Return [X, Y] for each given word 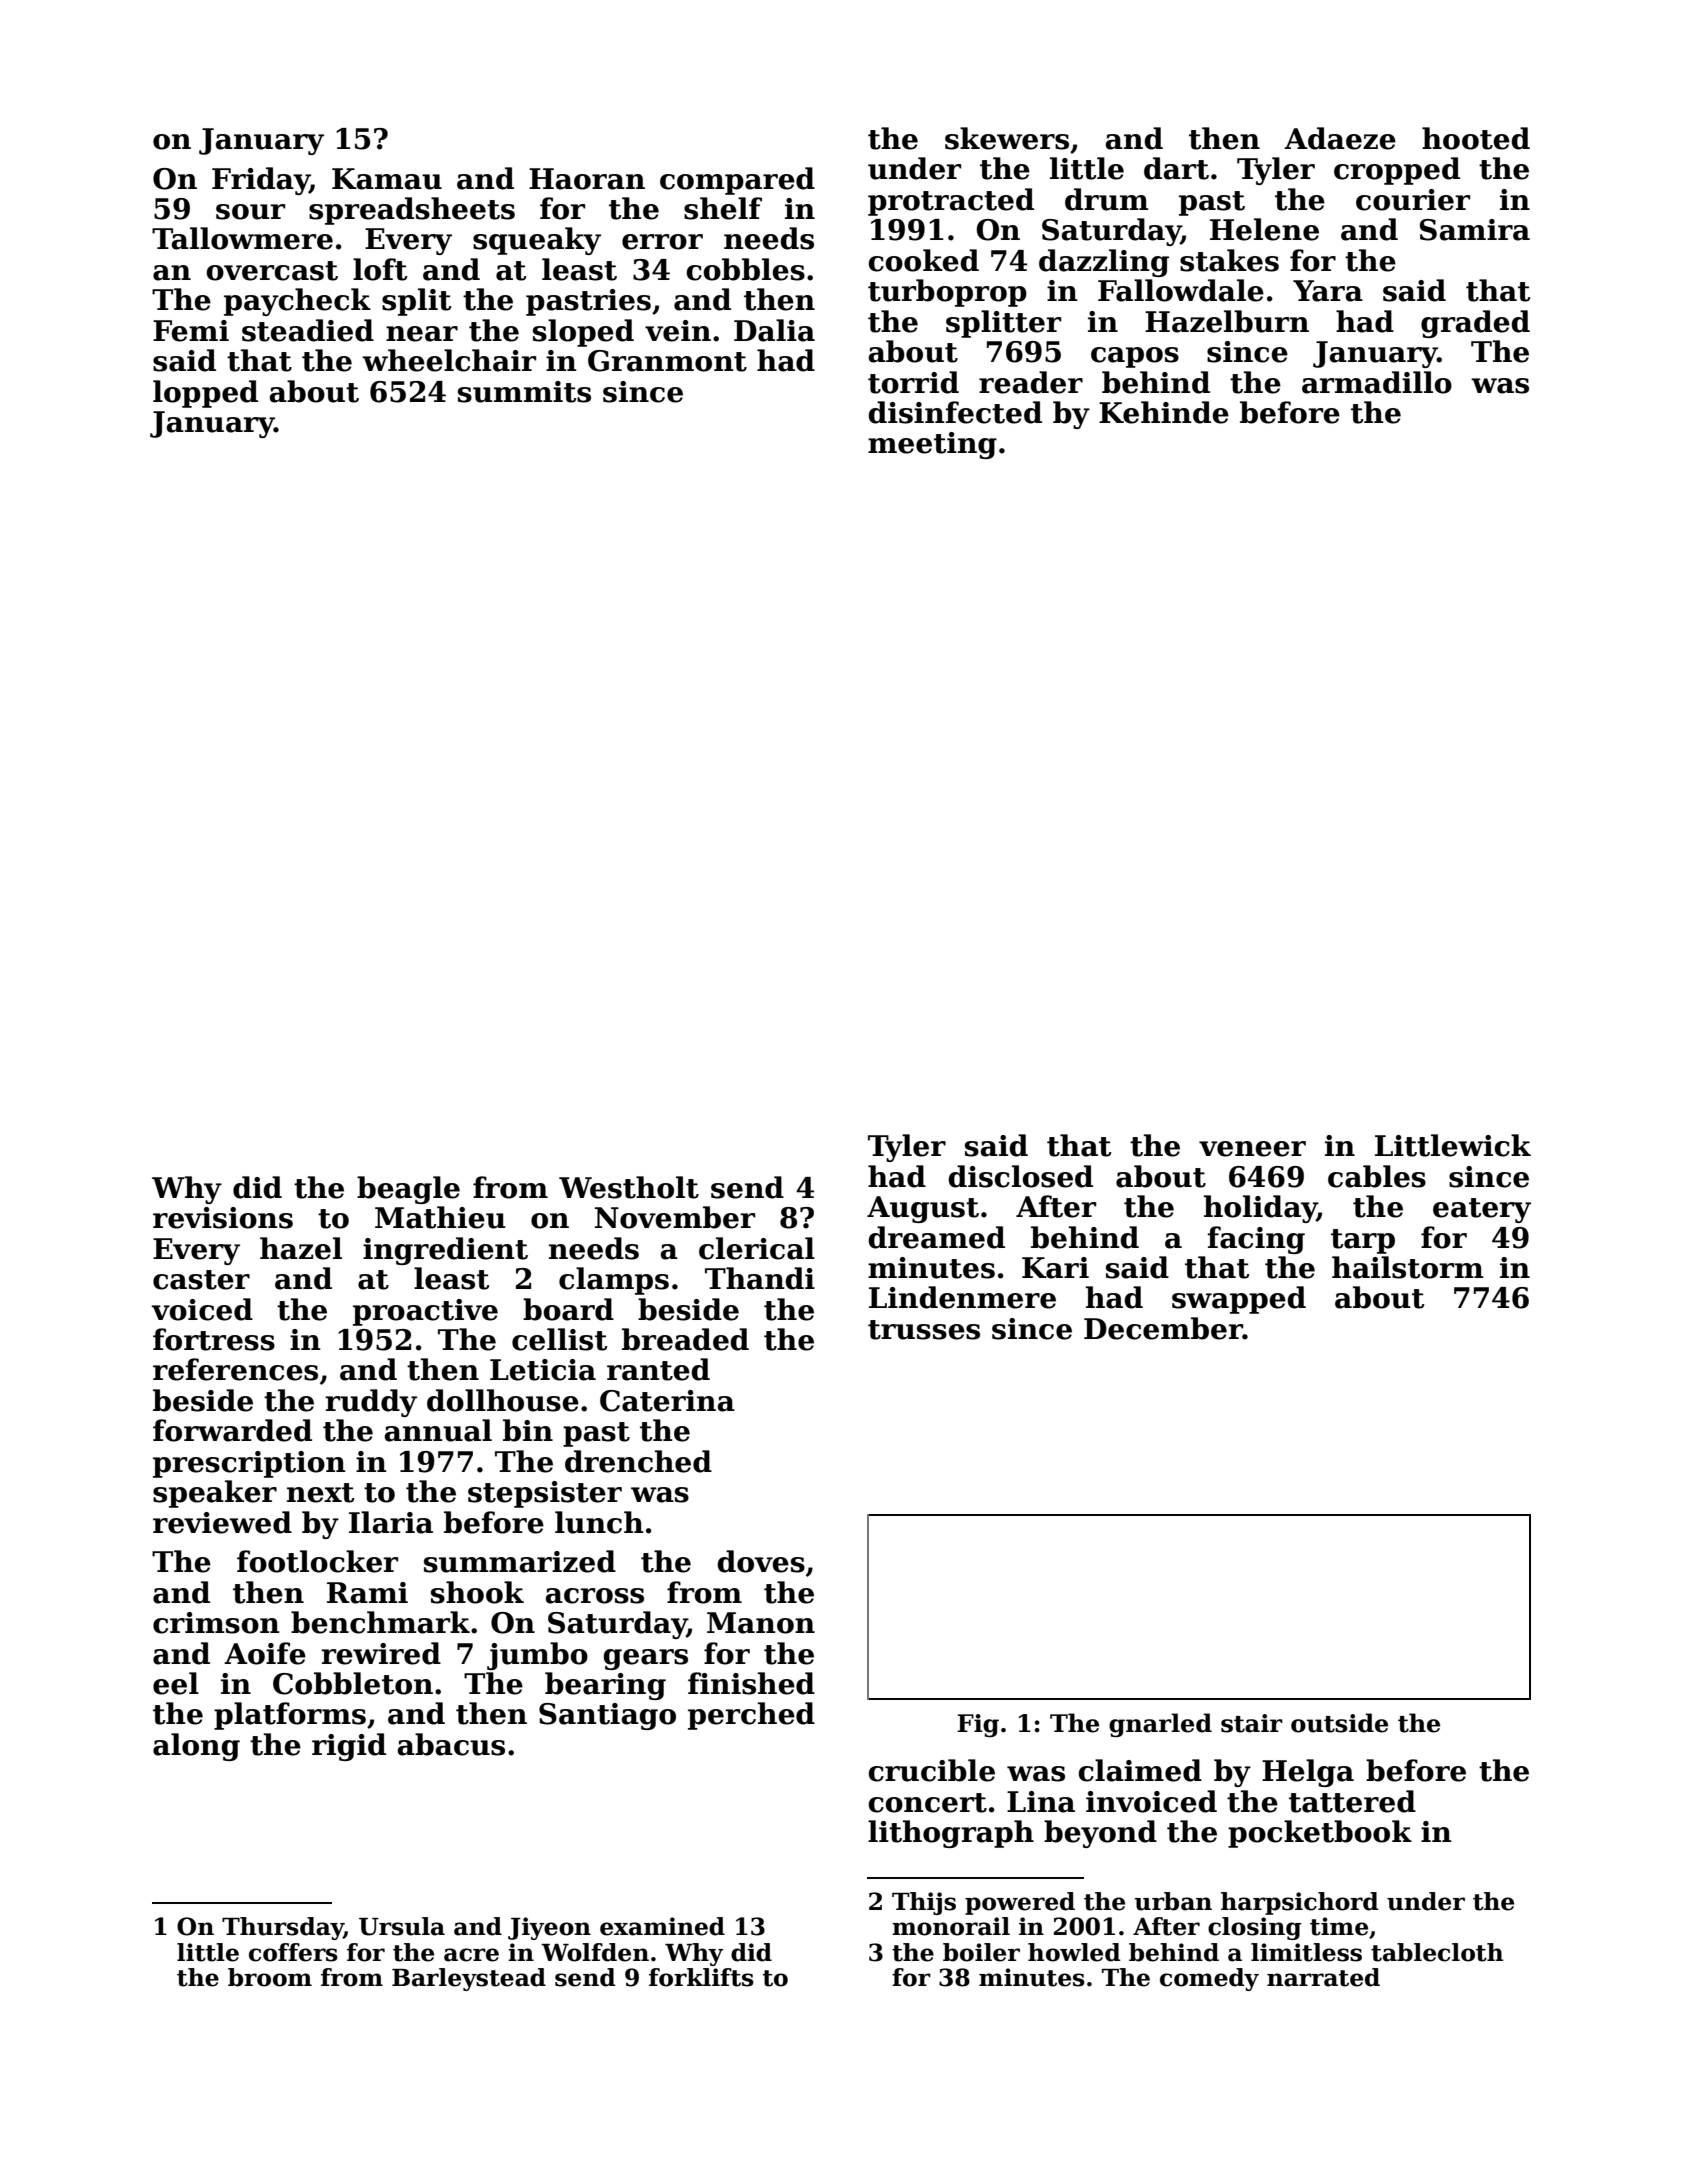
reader [1031, 382]
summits [524, 392]
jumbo [537, 1656]
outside [1339, 1723]
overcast [272, 271]
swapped [1239, 1300]
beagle [408, 1190]
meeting [932, 445]
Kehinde [1164, 412]
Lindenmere [962, 1297]
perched [751, 1716]
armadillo [1377, 382]
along [196, 1747]
